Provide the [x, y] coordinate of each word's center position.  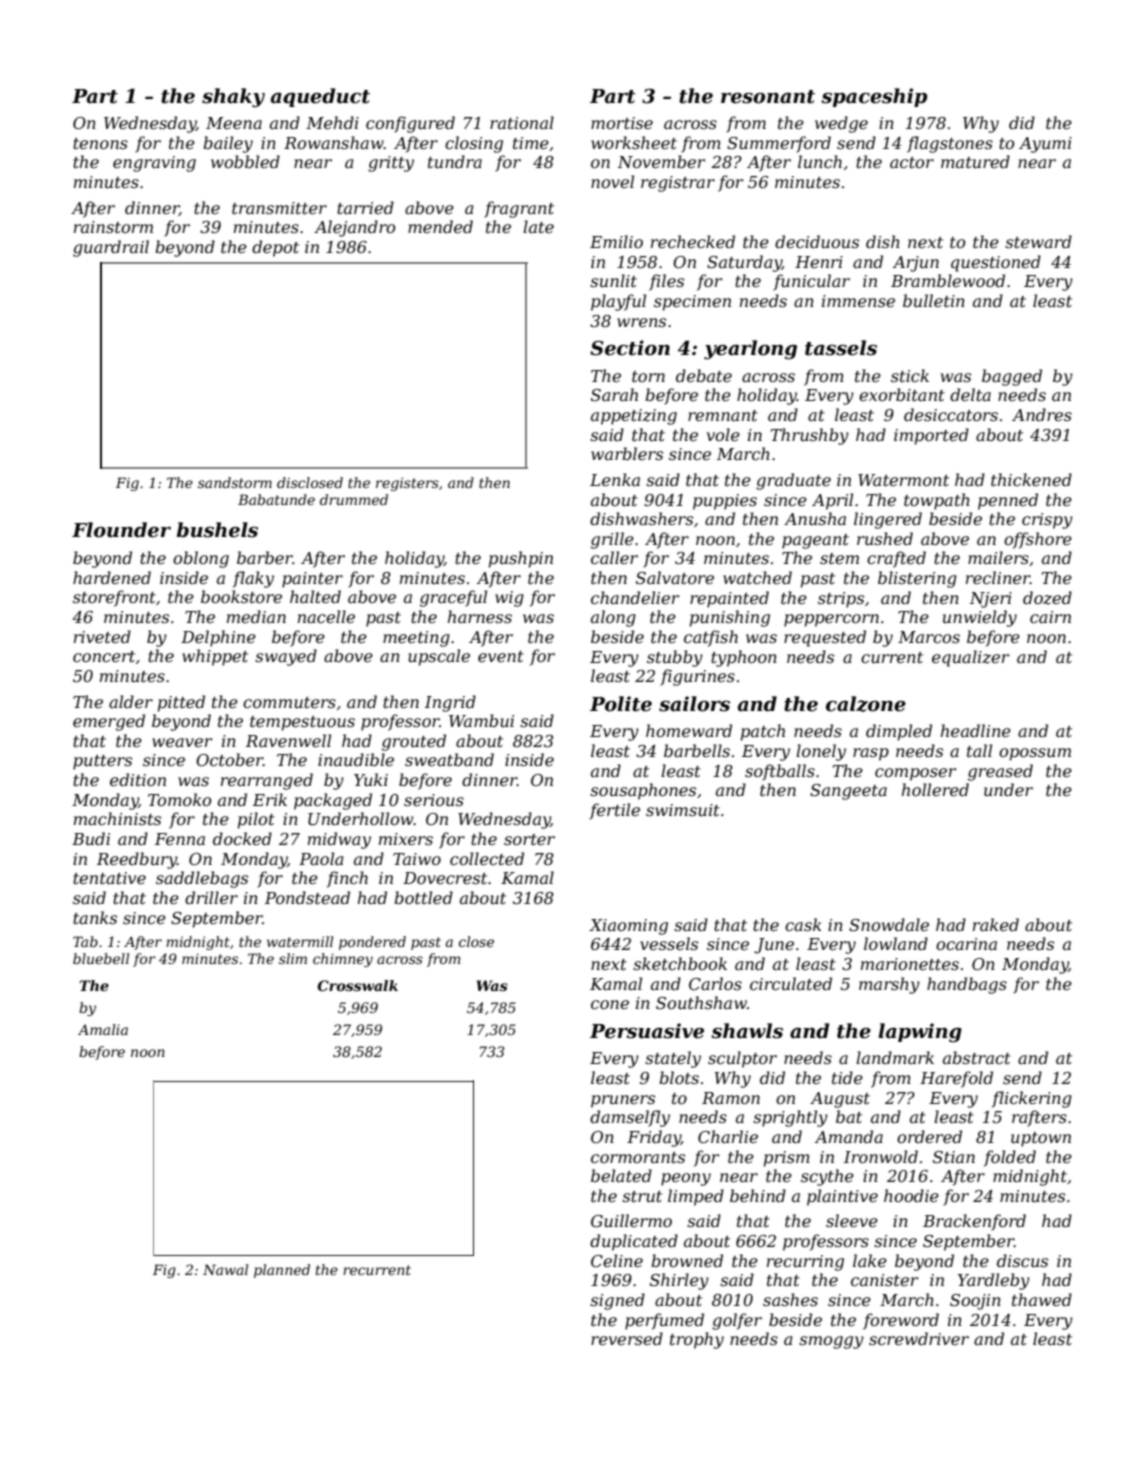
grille [612, 540]
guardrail [111, 248]
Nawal [225, 1269]
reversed [627, 1338]
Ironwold [881, 1156]
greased [1000, 772]
